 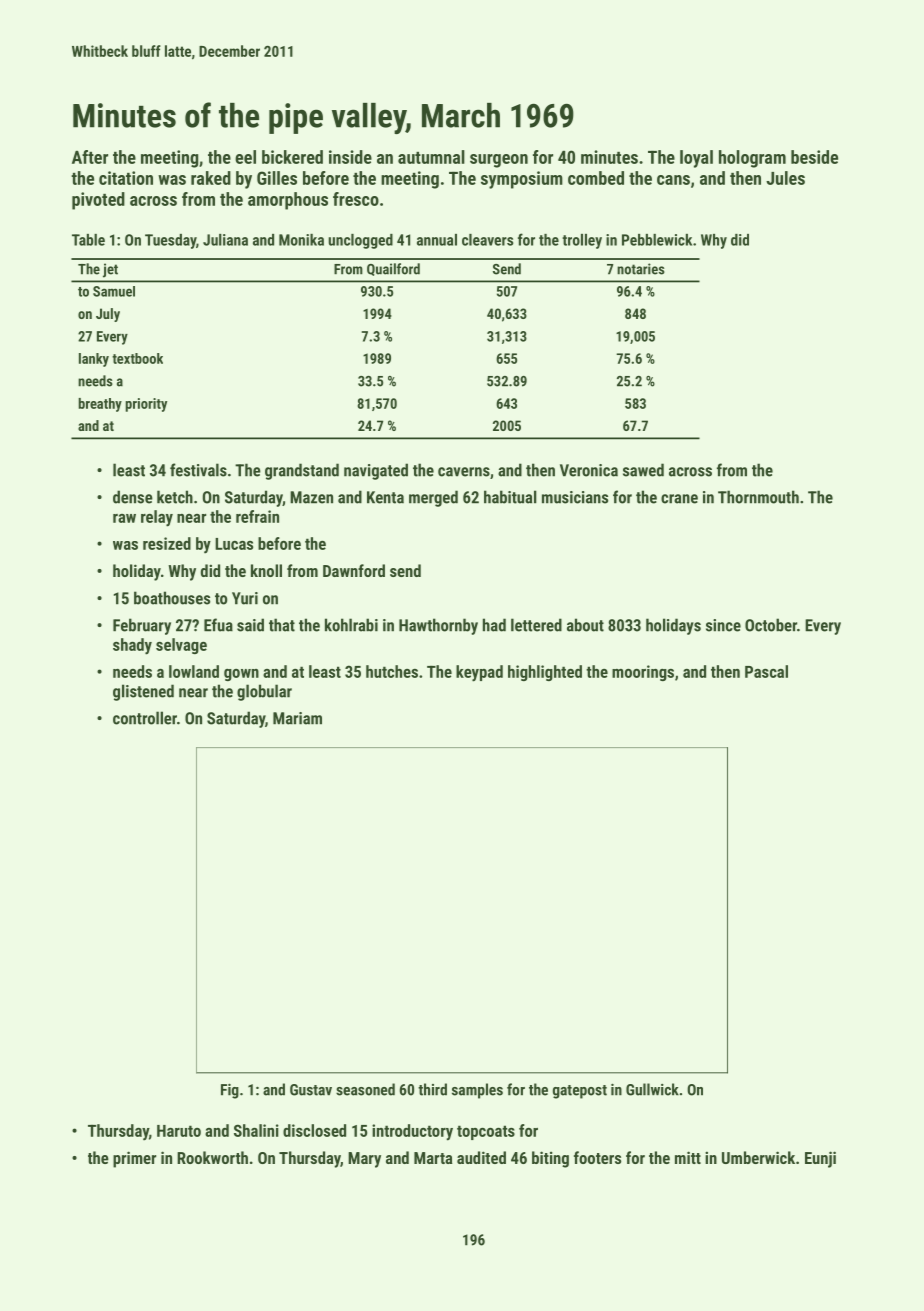 What do you see at coordinates (137, 358) in the image?
I see `textbook` at bounding box center [137, 358].
